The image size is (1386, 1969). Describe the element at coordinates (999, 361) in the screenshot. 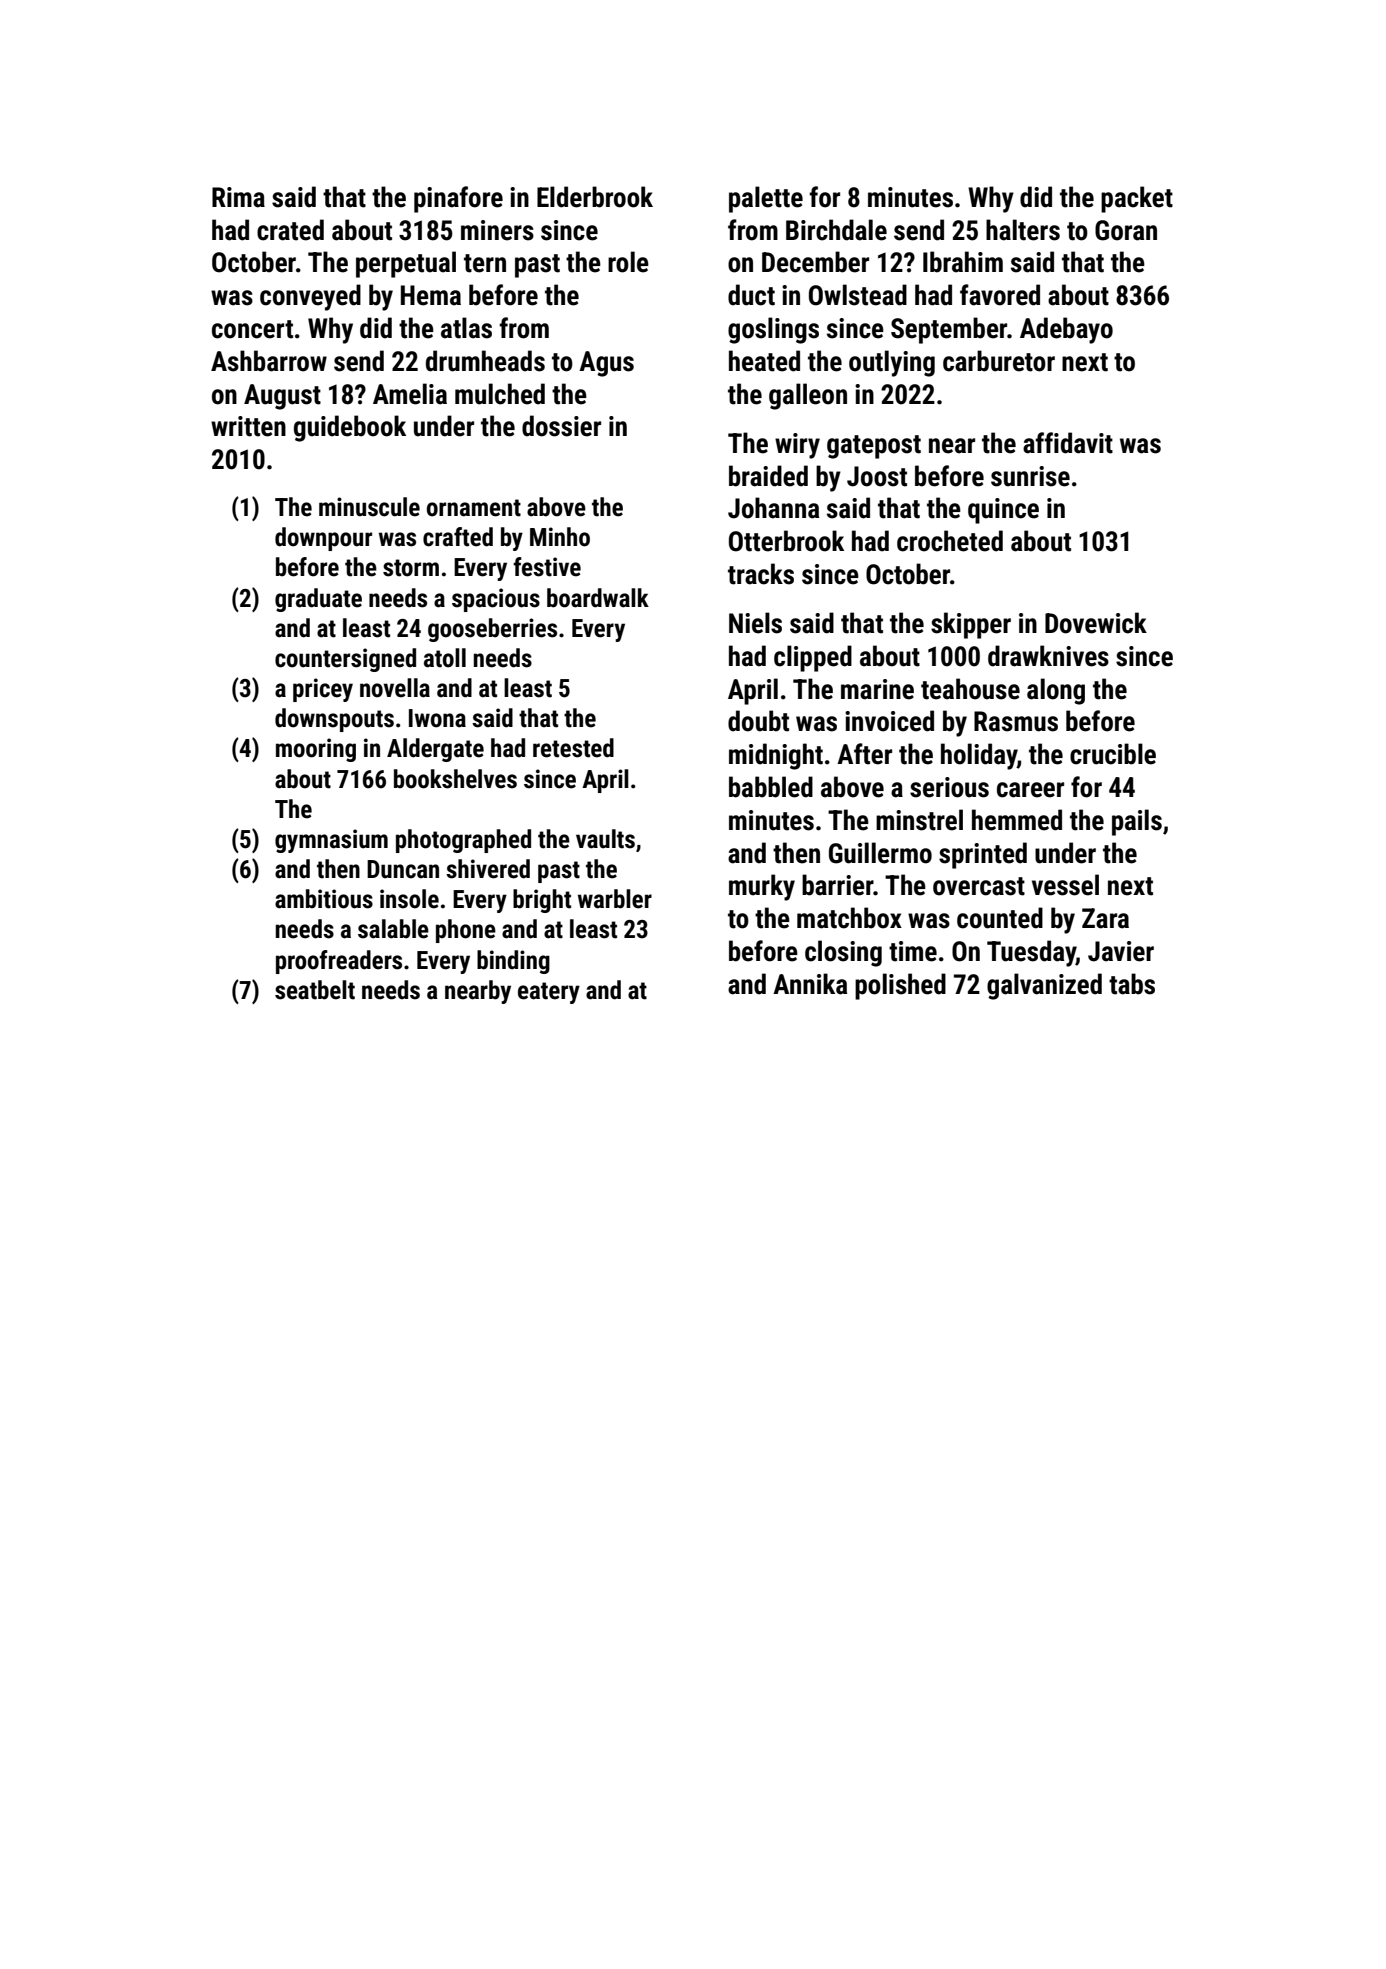

I see `carburetor` at that location.
